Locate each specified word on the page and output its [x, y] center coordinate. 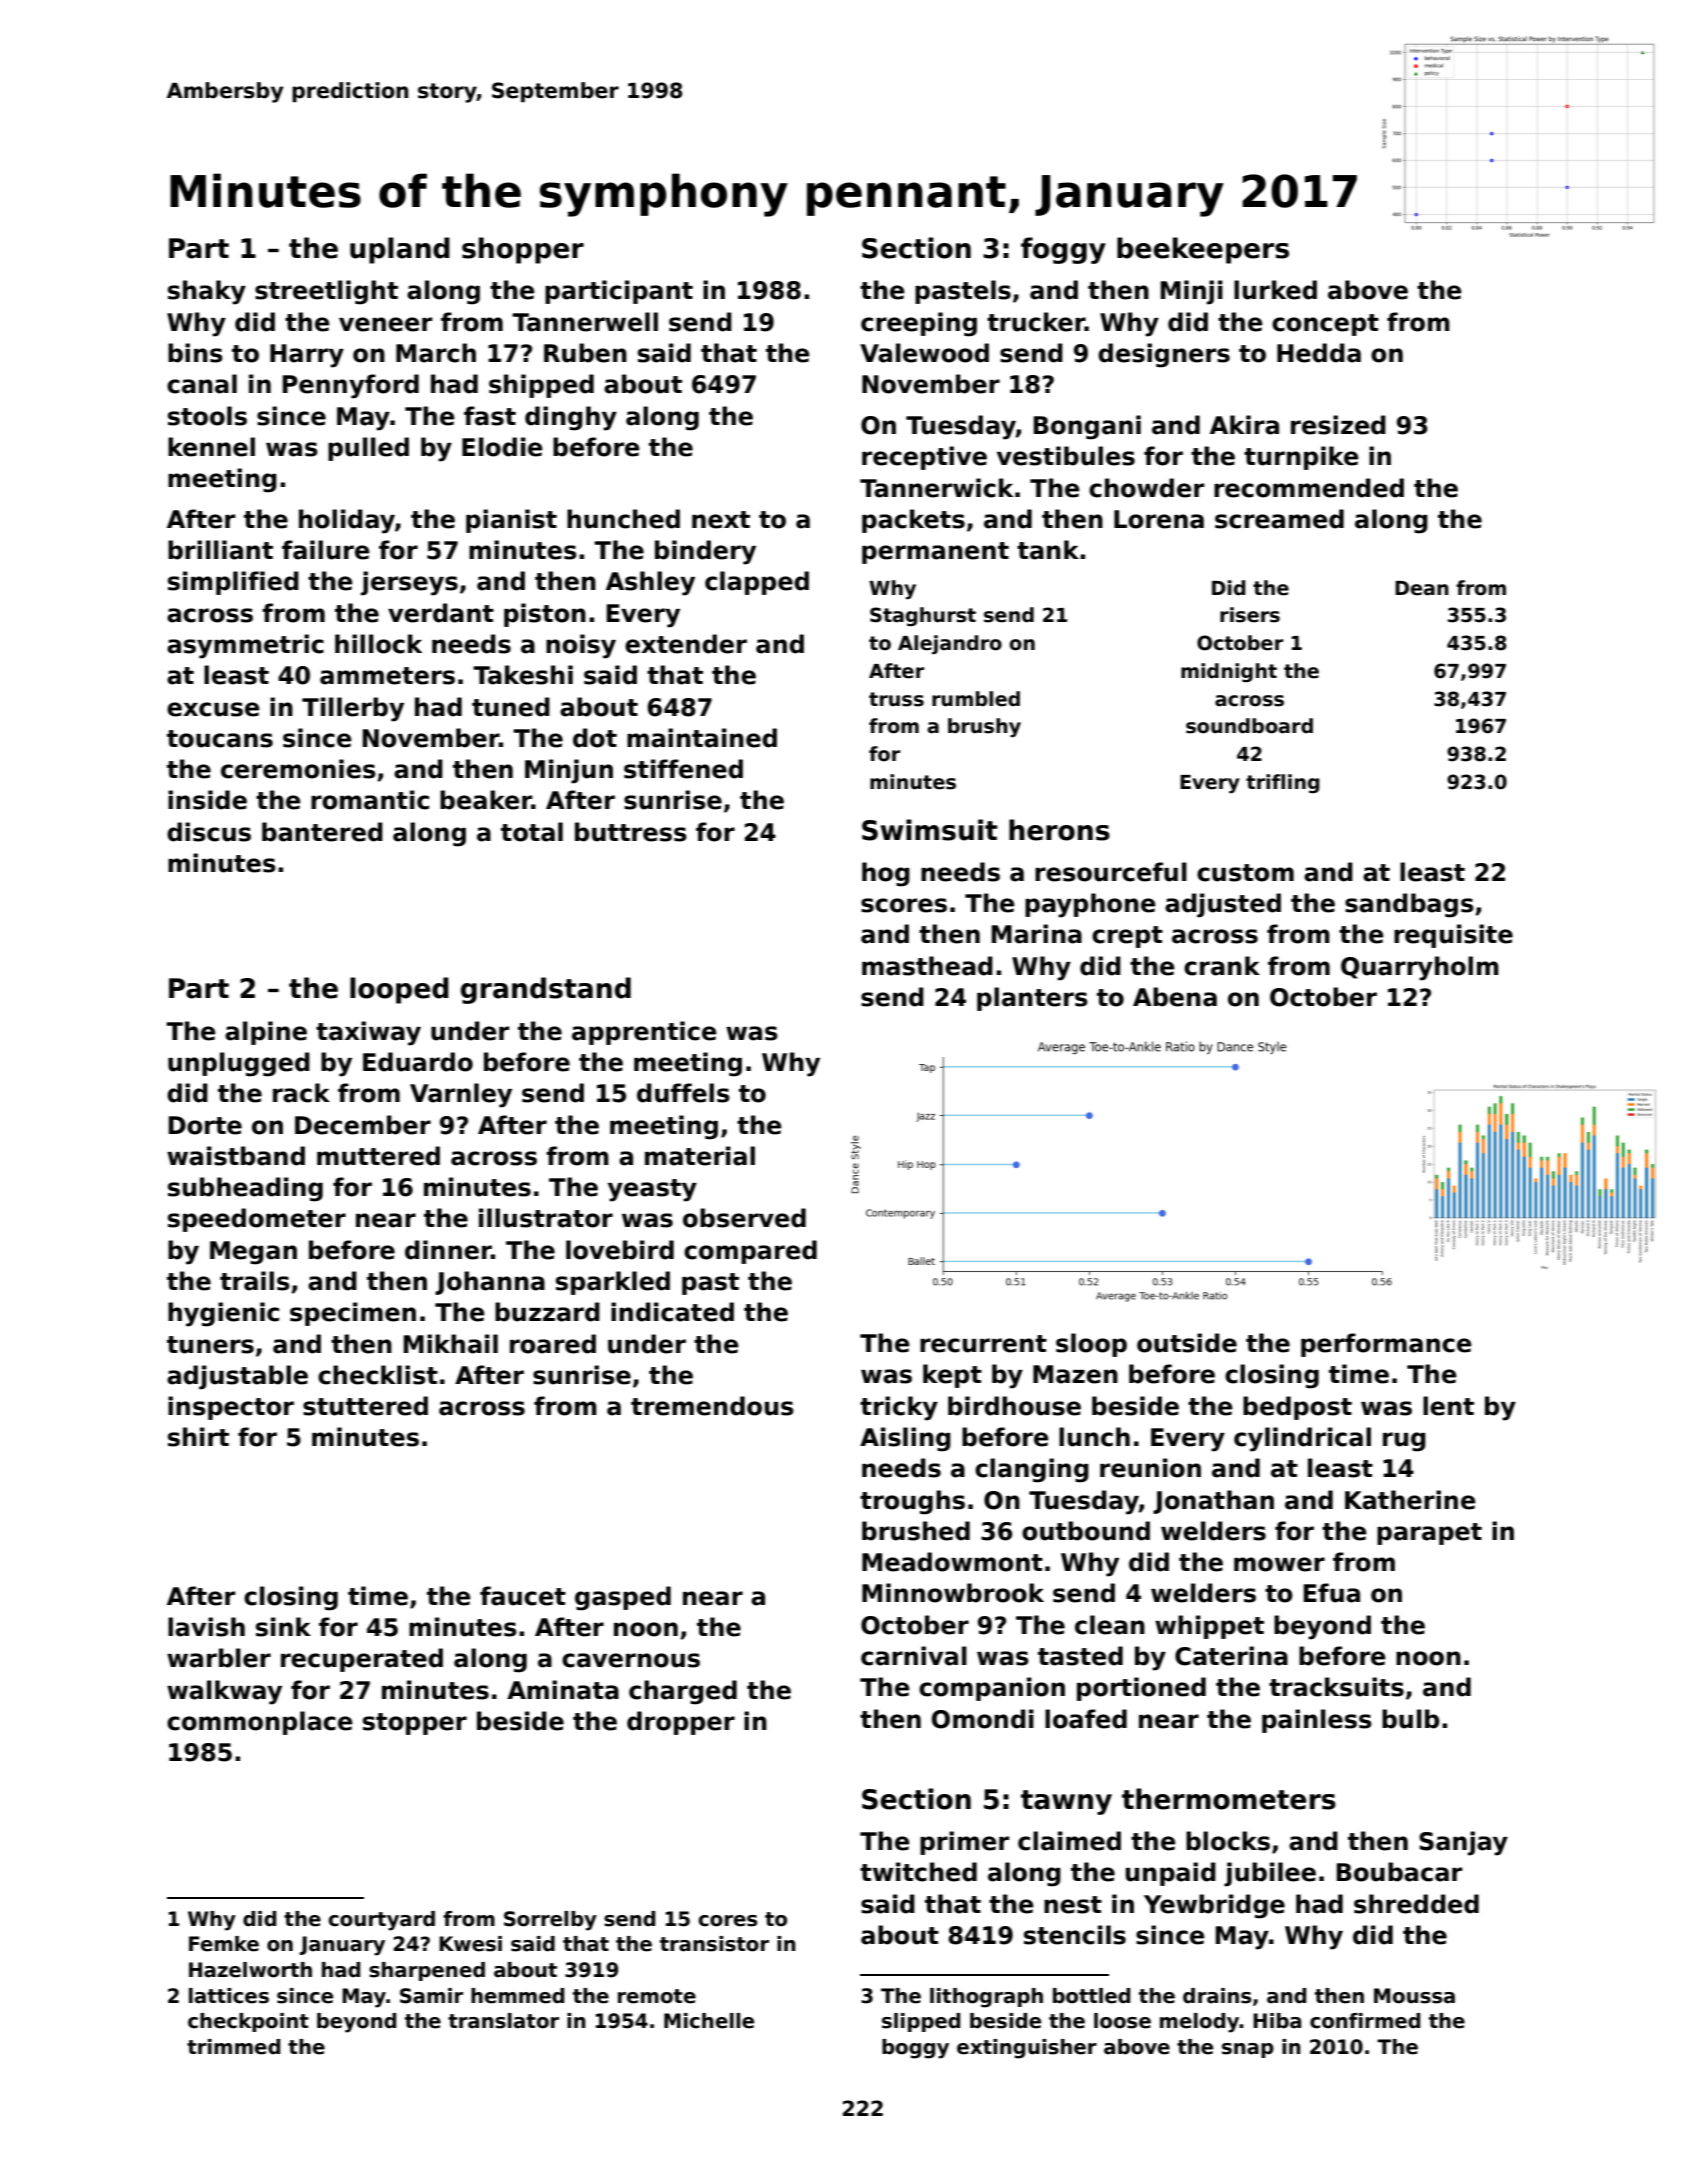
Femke [224, 1944]
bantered [322, 832]
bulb [1410, 1719]
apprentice [644, 1033]
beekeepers [1203, 250]
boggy [915, 2049]
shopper [523, 250]
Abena [1175, 997]
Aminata [563, 1690]
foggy [1063, 250]
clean [1110, 1625]
